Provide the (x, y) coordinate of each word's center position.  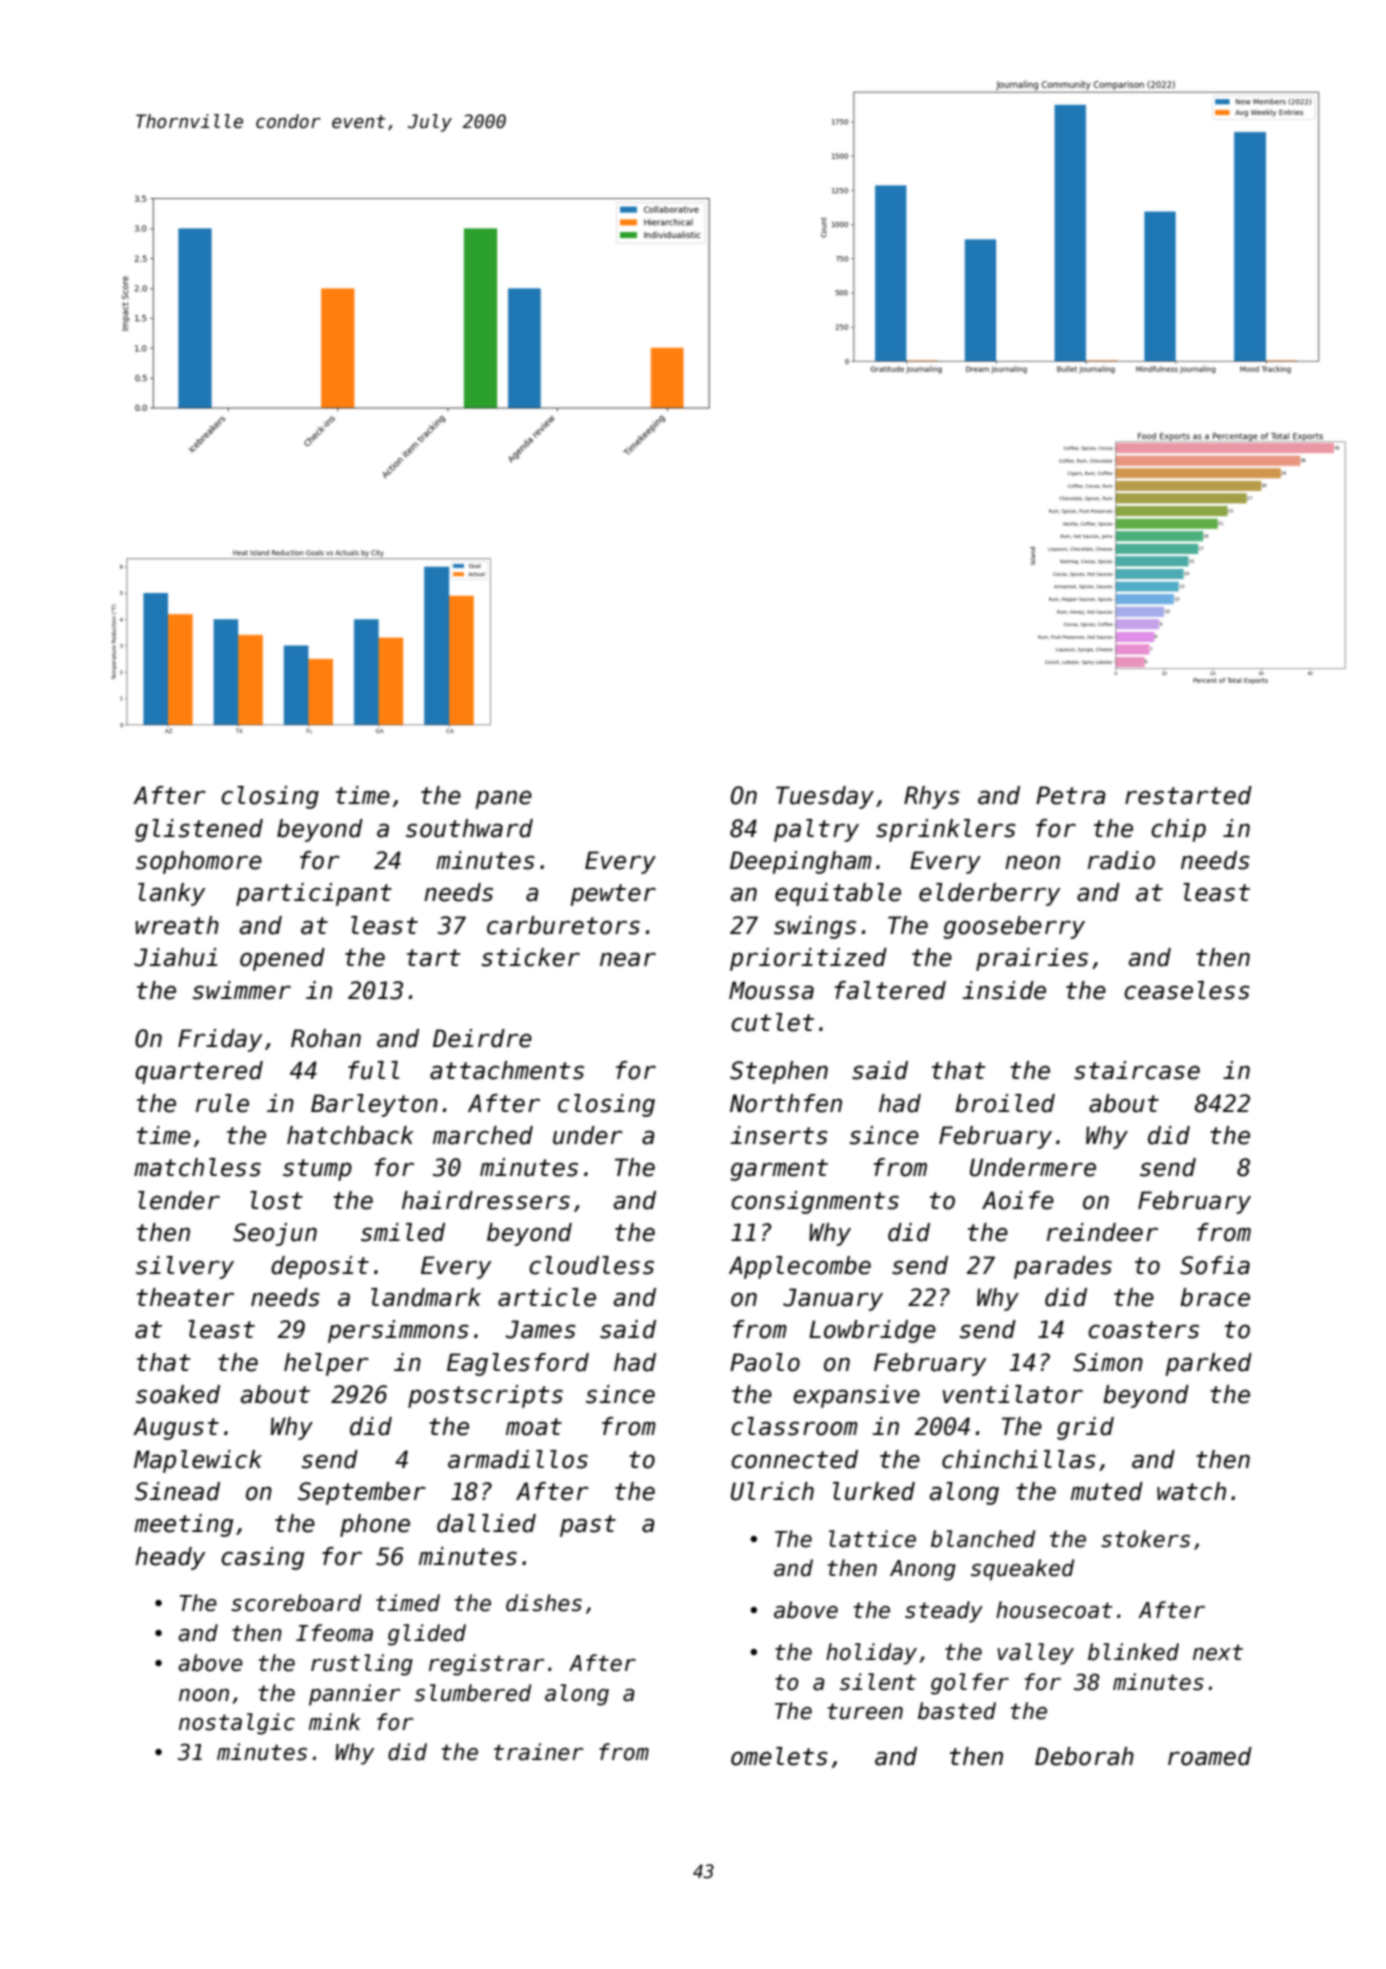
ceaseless (1187, 990)
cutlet (772, 1022)
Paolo (765, 1362)
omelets (779, 1756)
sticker (530, 957)
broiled (1005, 1103)
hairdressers (486, 1200)
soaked (178, 1394)
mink (335, 1721)
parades (1063, 1267)
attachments (507, 1070)
